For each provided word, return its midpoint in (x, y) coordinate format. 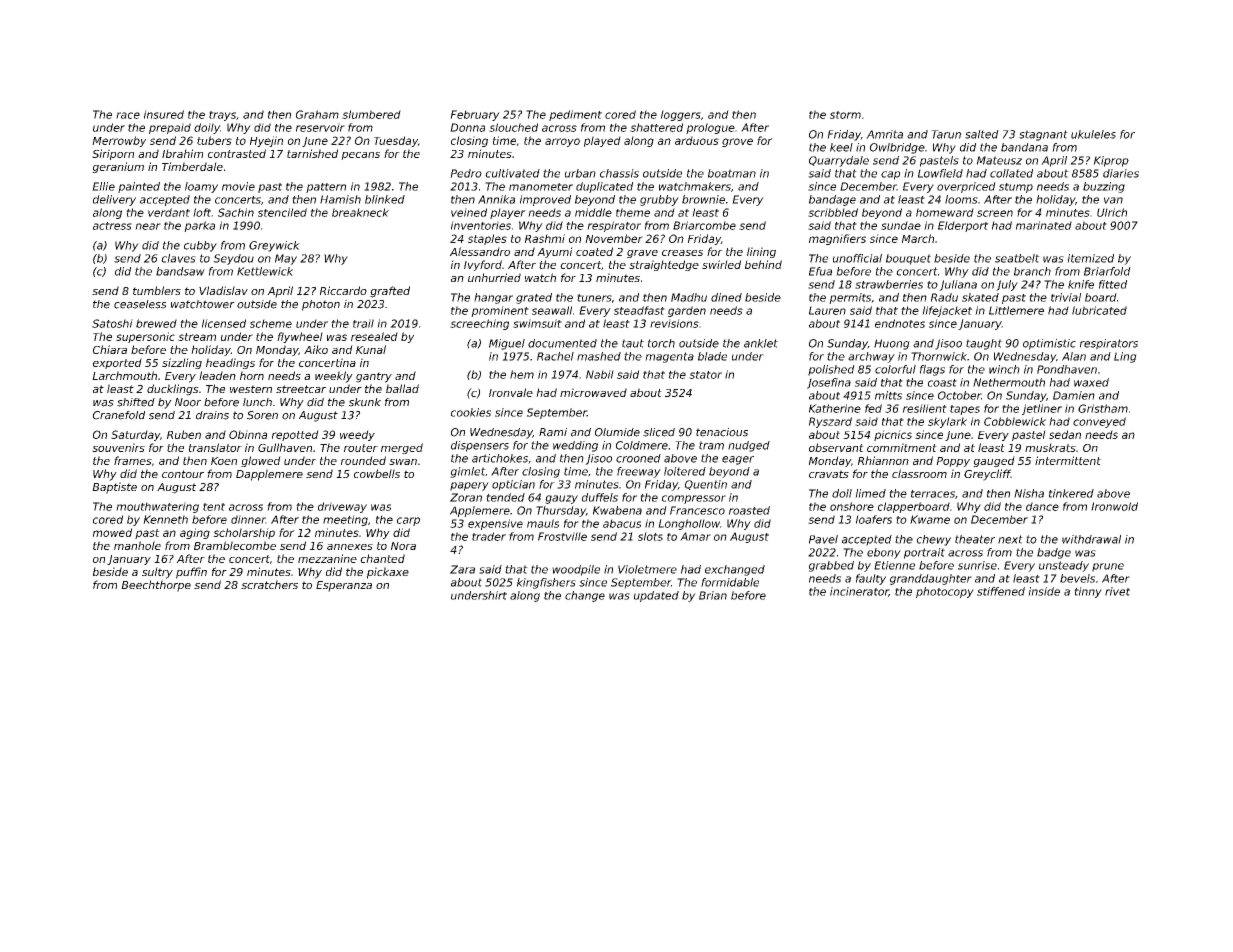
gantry (374, 377)
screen (995, 213)
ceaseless (140, 304)
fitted (1113, 284)
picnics (893, 435)
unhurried (494, 277)
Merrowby (119, 141)
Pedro (466, 173)
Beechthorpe (156, 586)
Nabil (600, 374)
